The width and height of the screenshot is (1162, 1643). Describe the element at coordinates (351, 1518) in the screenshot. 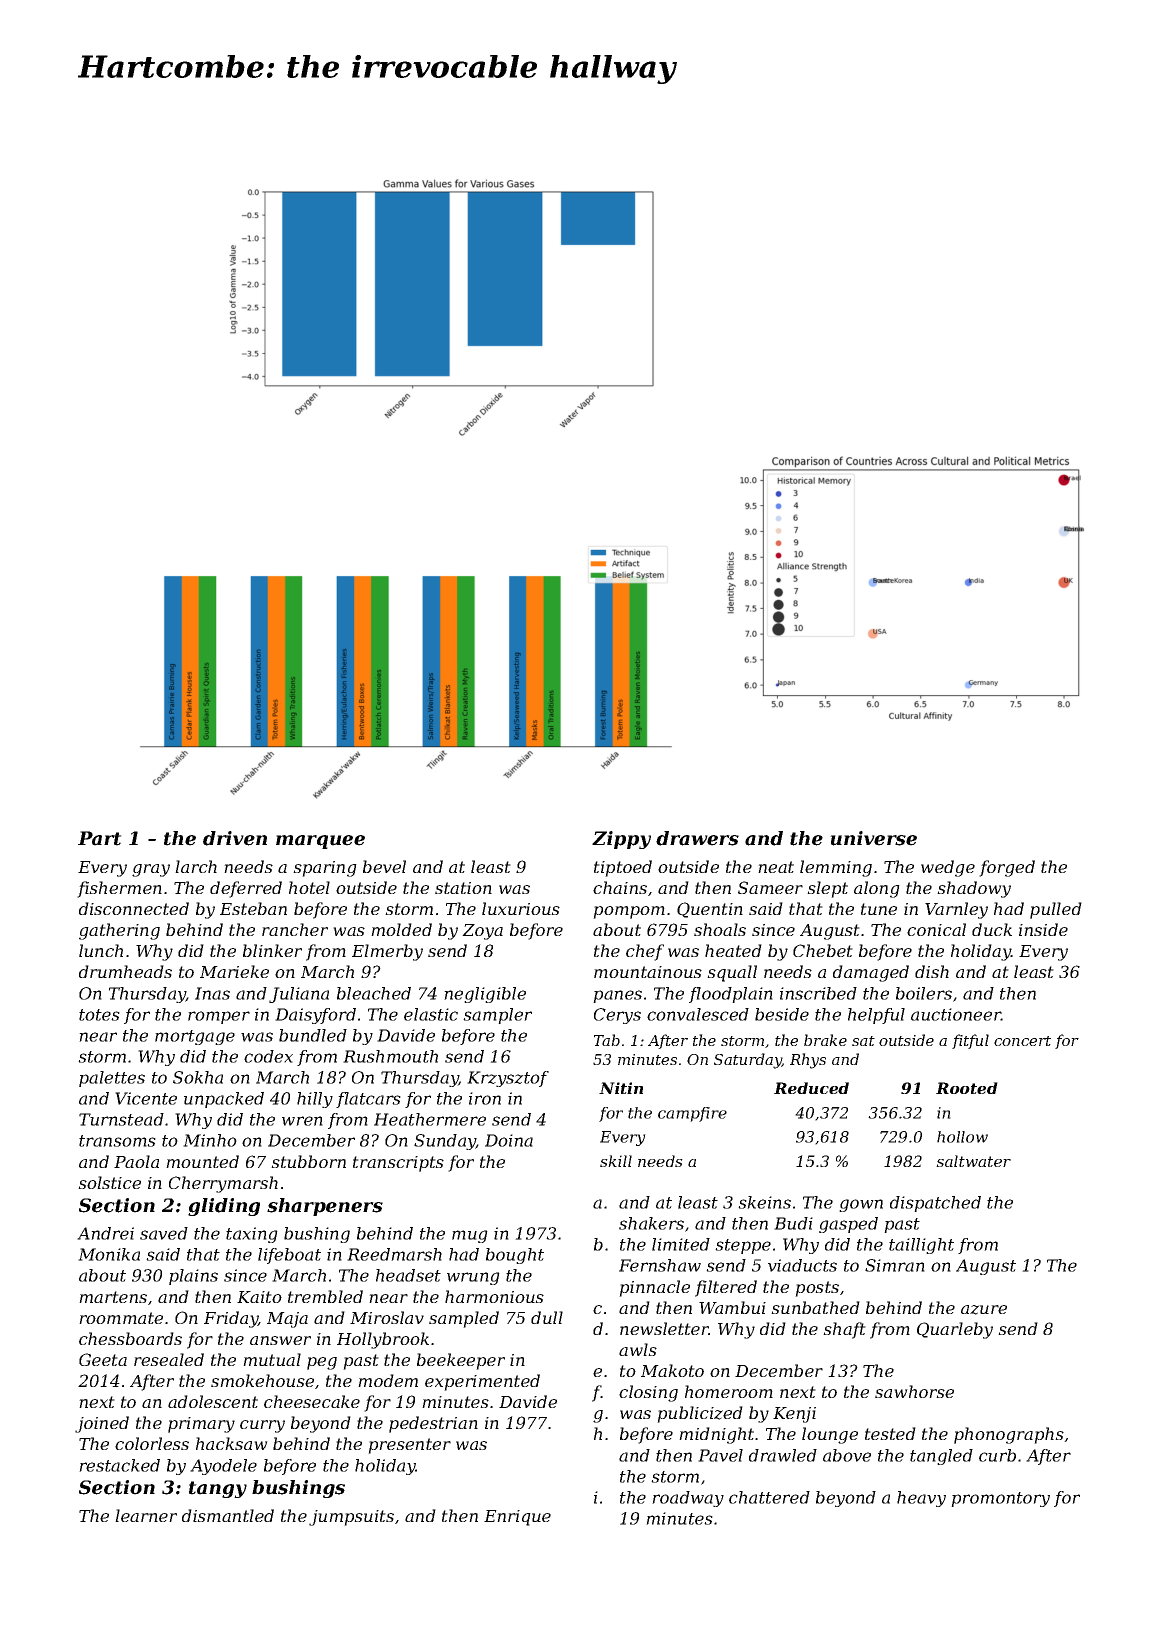

I see `jumpsuits` at that location.
